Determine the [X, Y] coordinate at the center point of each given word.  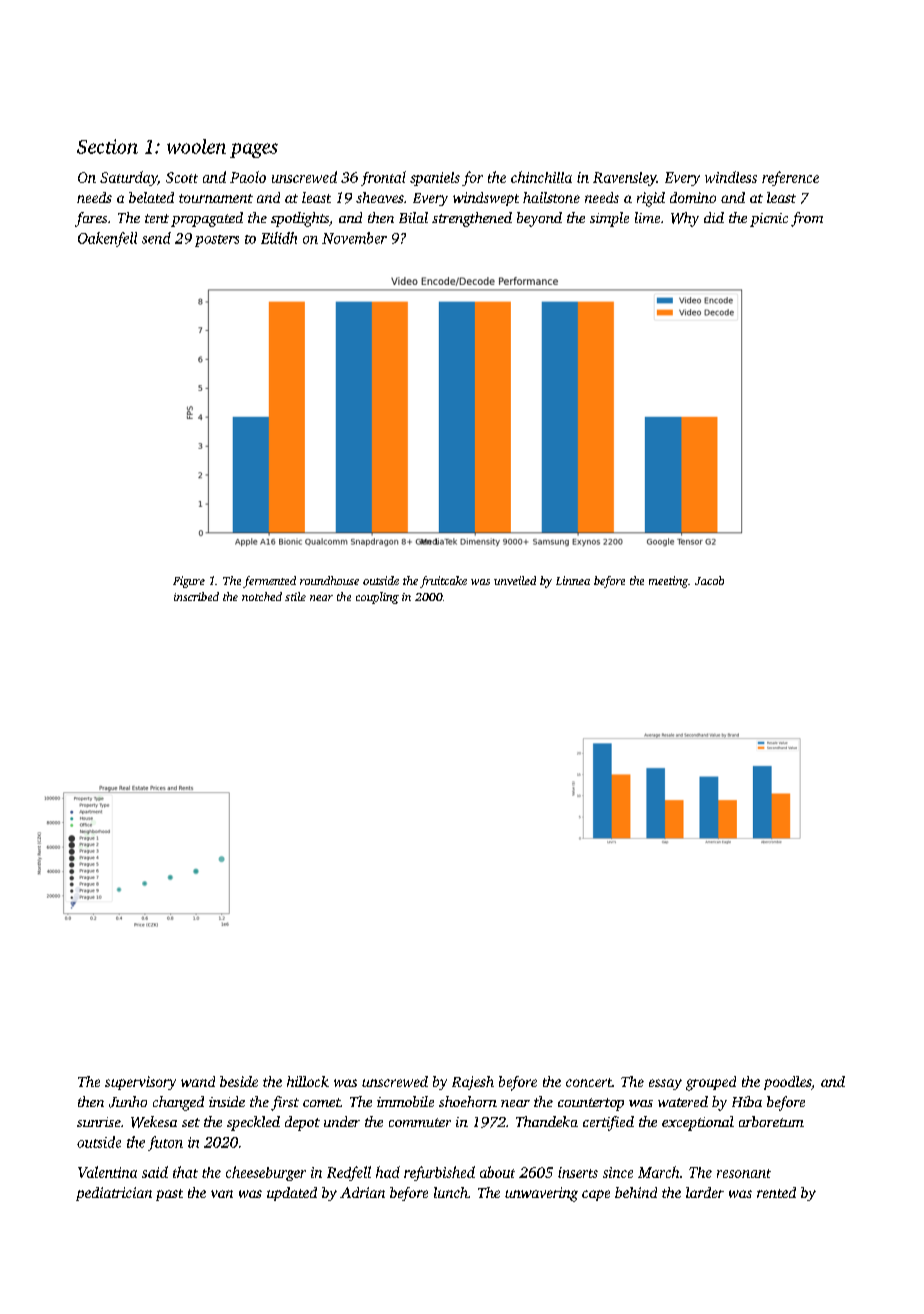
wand [198, 1081]
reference [790, 178]
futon [165, 1143]
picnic [769, 220]
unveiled [515, 580]
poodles [787, 1083]
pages [254, 150]
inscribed [196, 596]
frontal [383, 178]
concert [589, 1082]
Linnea [573, 580]
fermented [269, 582]
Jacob [709, 580]
